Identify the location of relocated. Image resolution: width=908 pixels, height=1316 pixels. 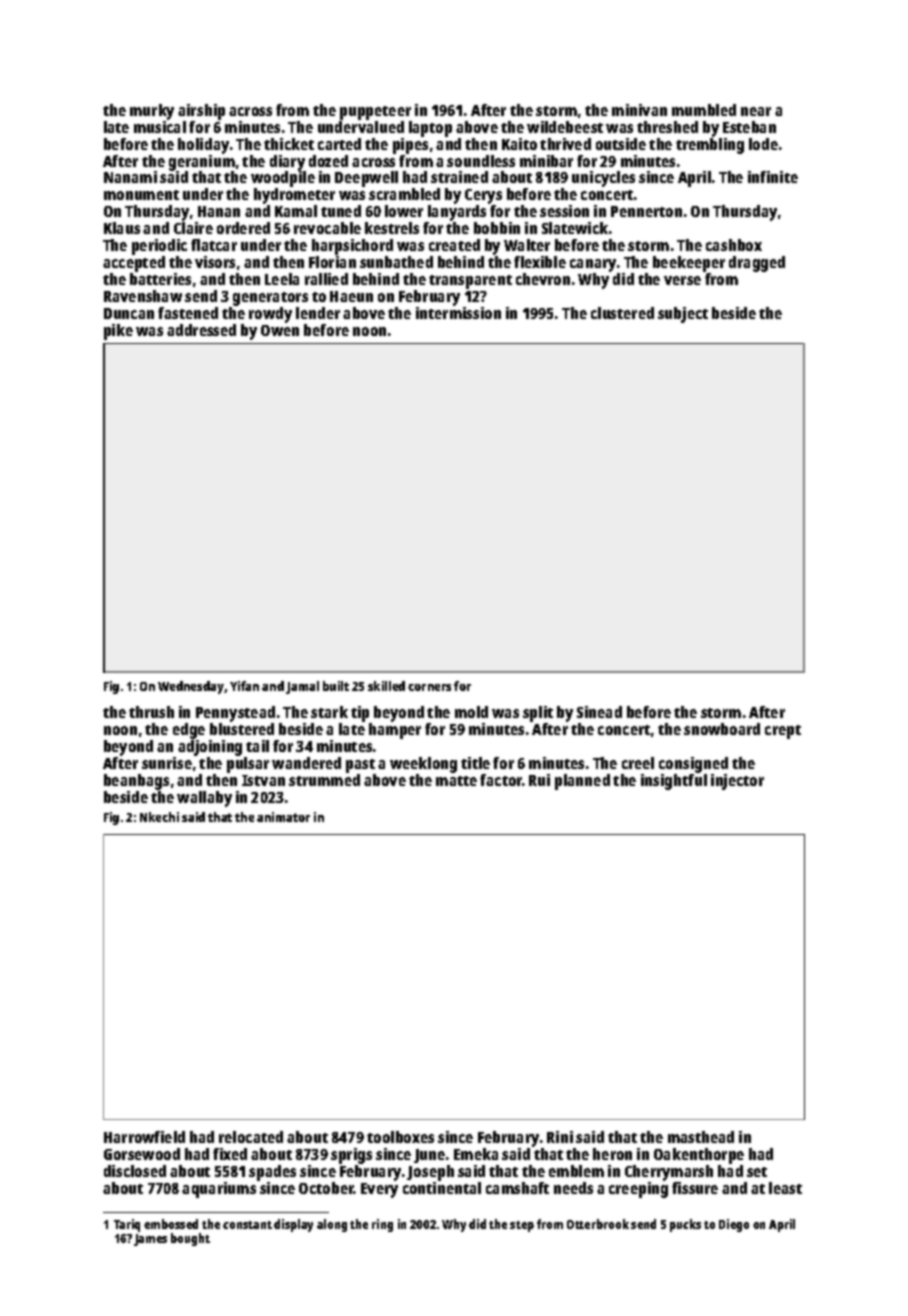
(251, 1137).
